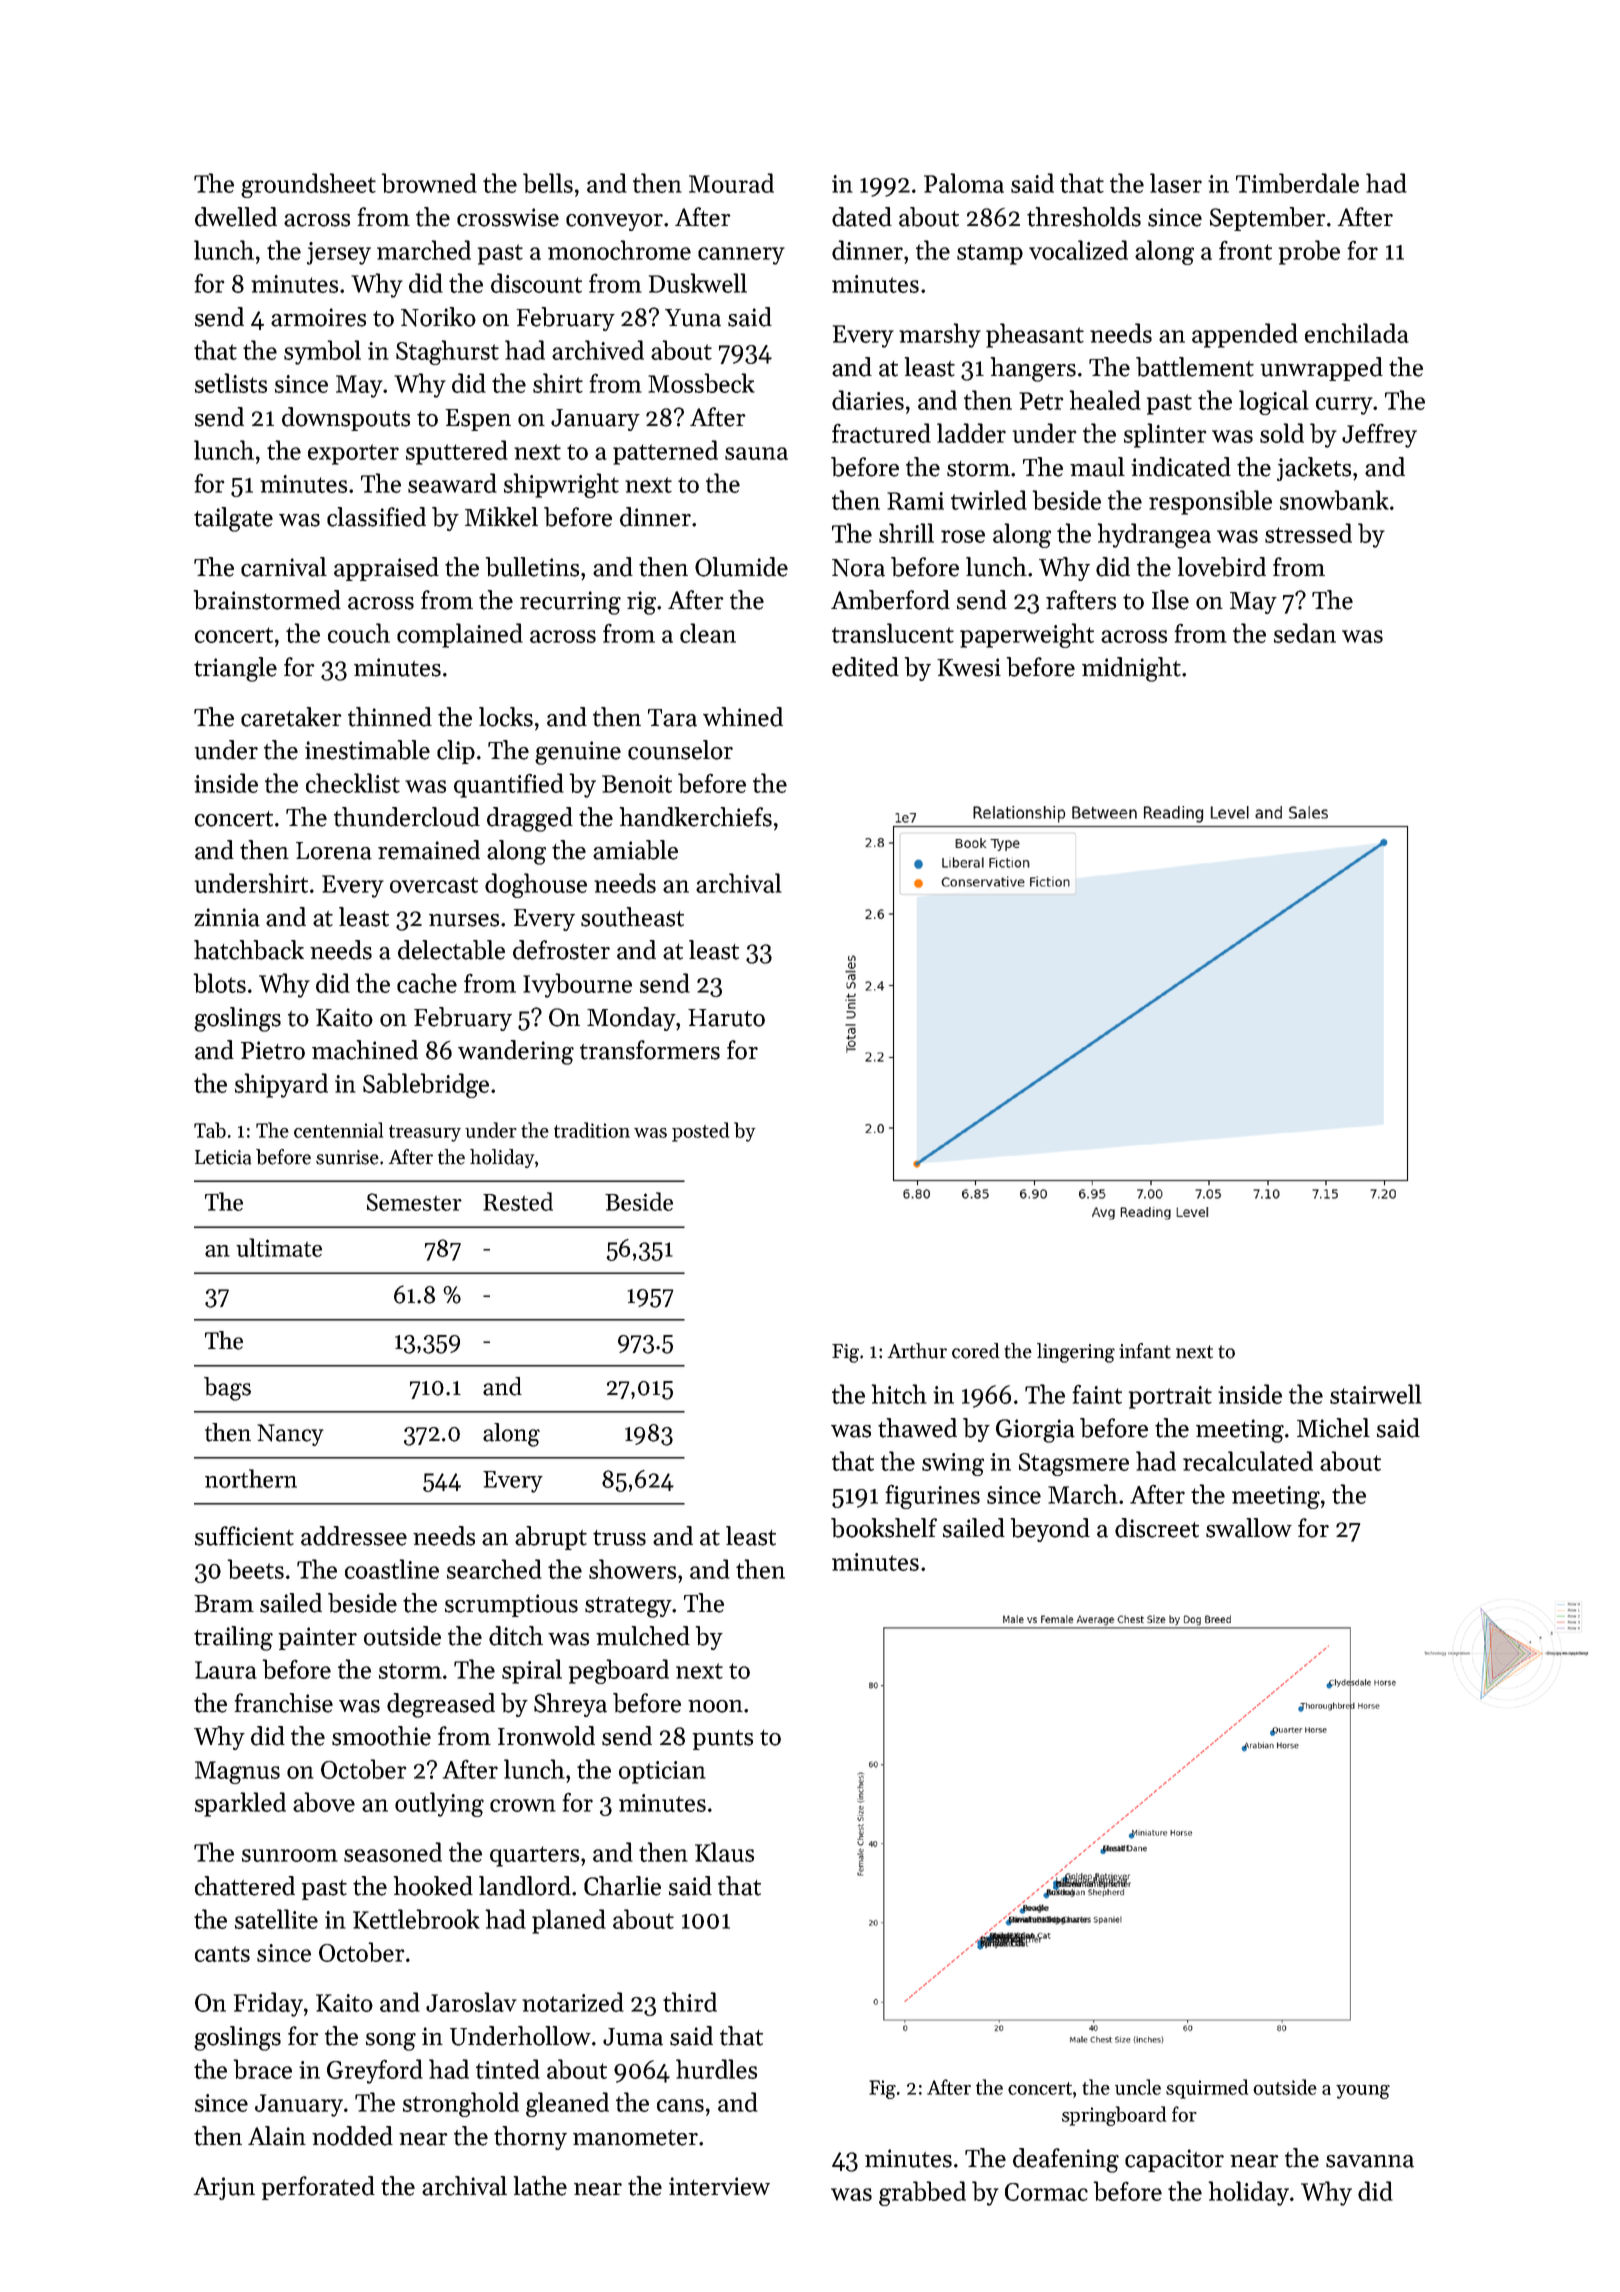  I want to click on infant, so click(1145, 1351).
